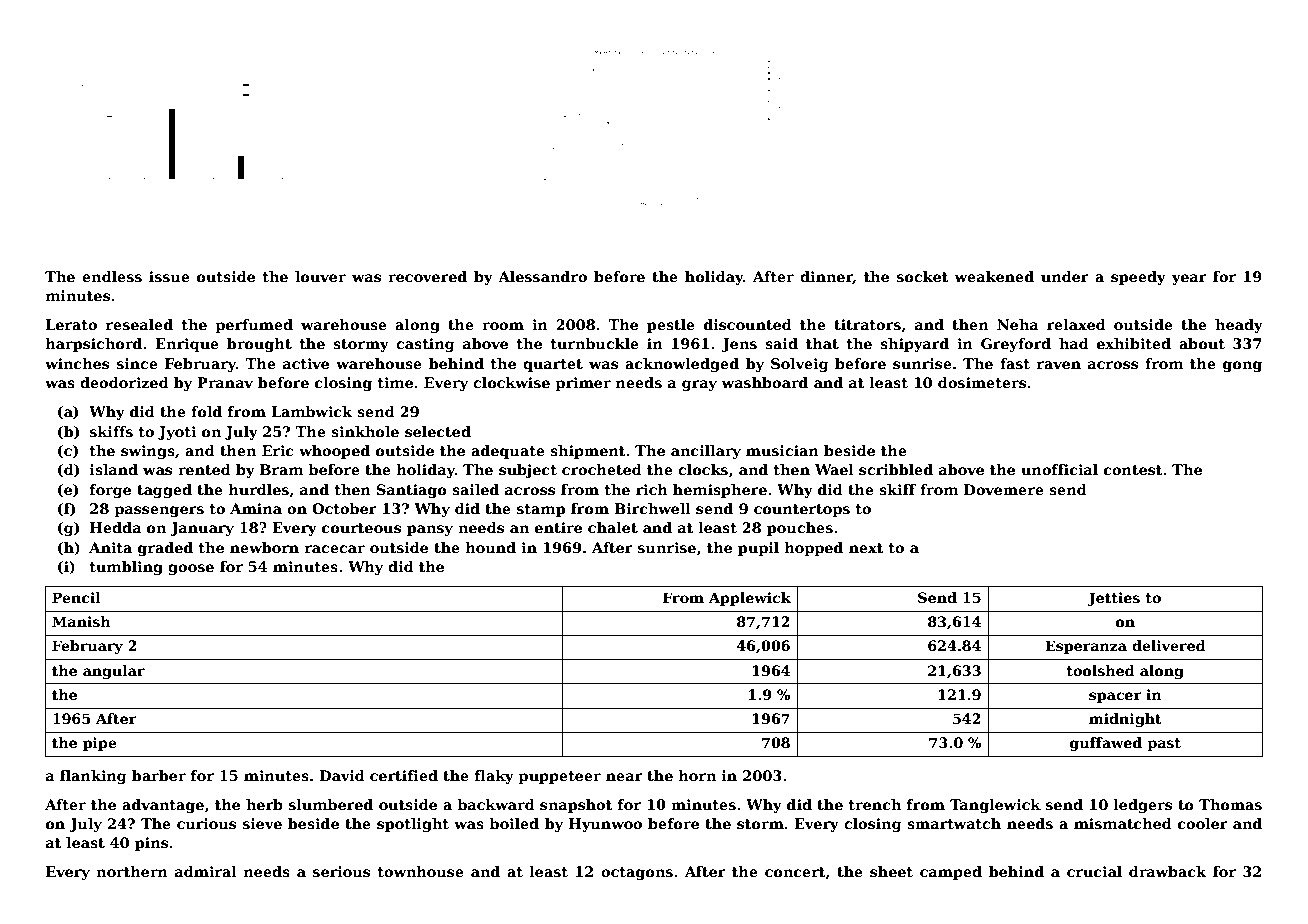  Describe the element at coordinates (994, 276) in the screenshot. I see `weakened` at that location.
